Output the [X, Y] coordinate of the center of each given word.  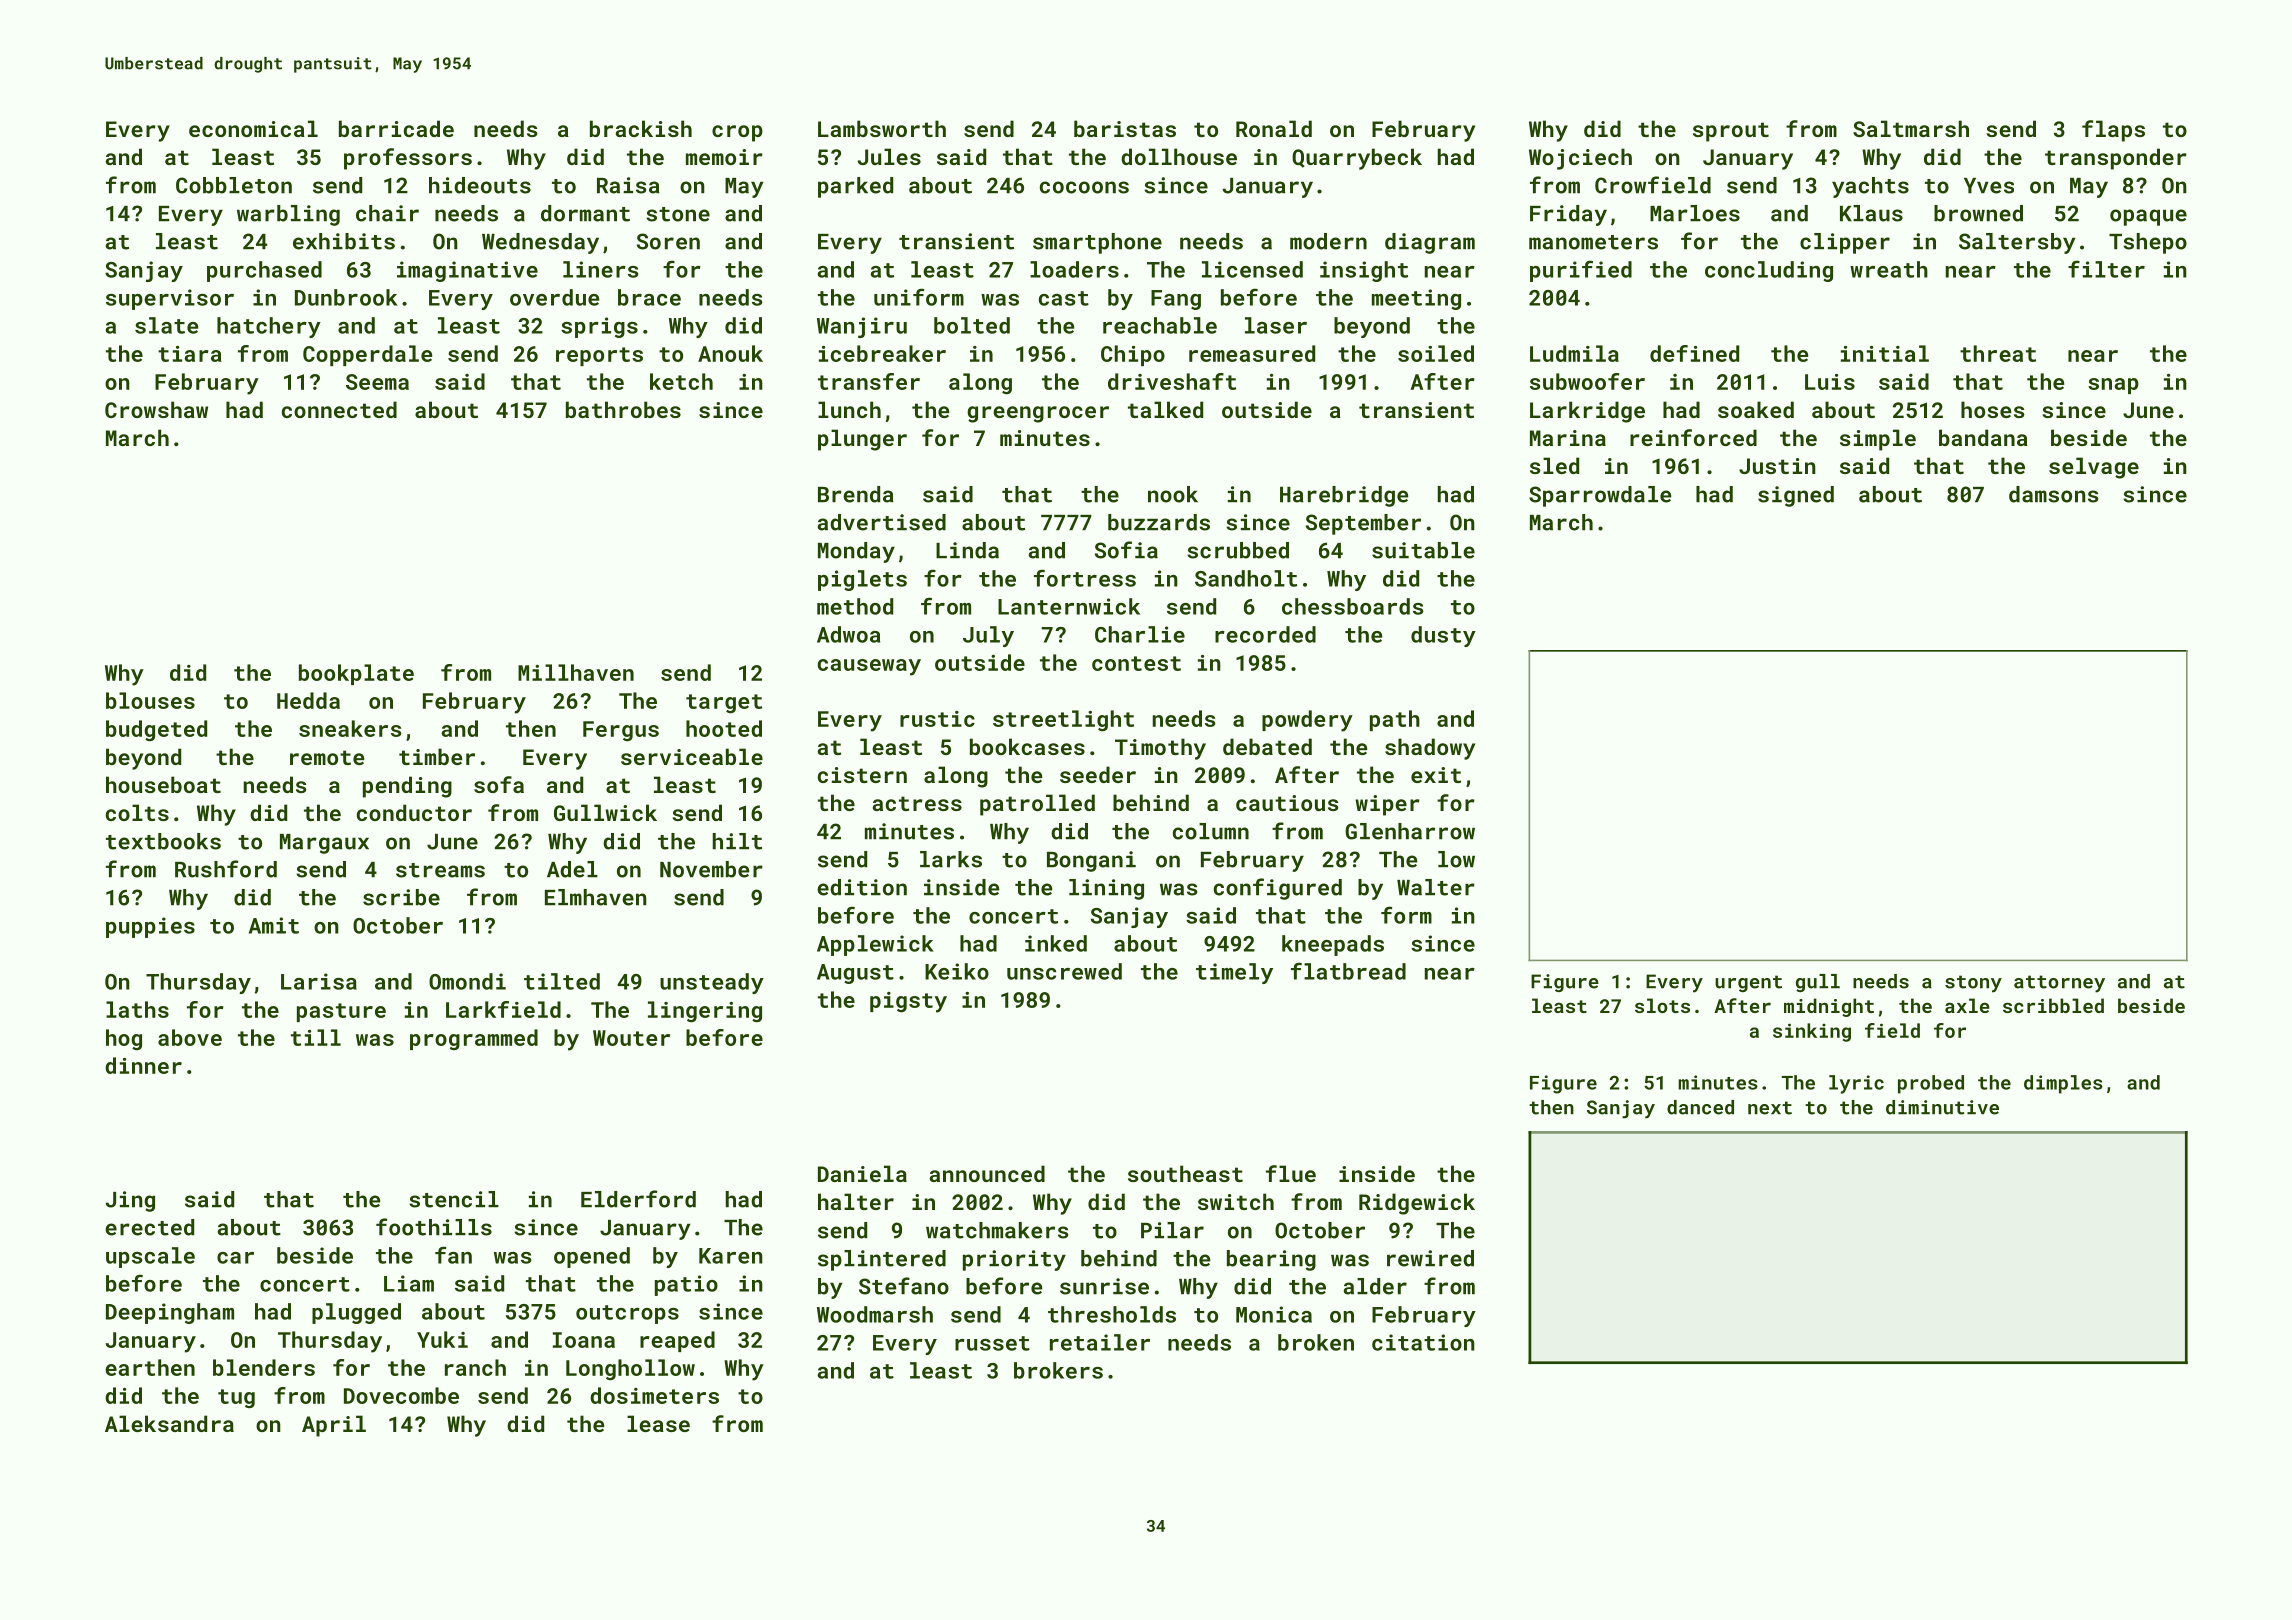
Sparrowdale [1600, 496]
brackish [641, 128]
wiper [1387, 805]
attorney [2059, 984]
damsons [2053, 494]
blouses [150, 700]
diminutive [1942, 1107]
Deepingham [170, 1313]
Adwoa [848, 634]
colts [137, 812]
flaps [2113, 131]
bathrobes [623, 409]
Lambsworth [882, 128]
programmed [474, 1039]
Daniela [862, 1173]
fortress [1085, 578]
